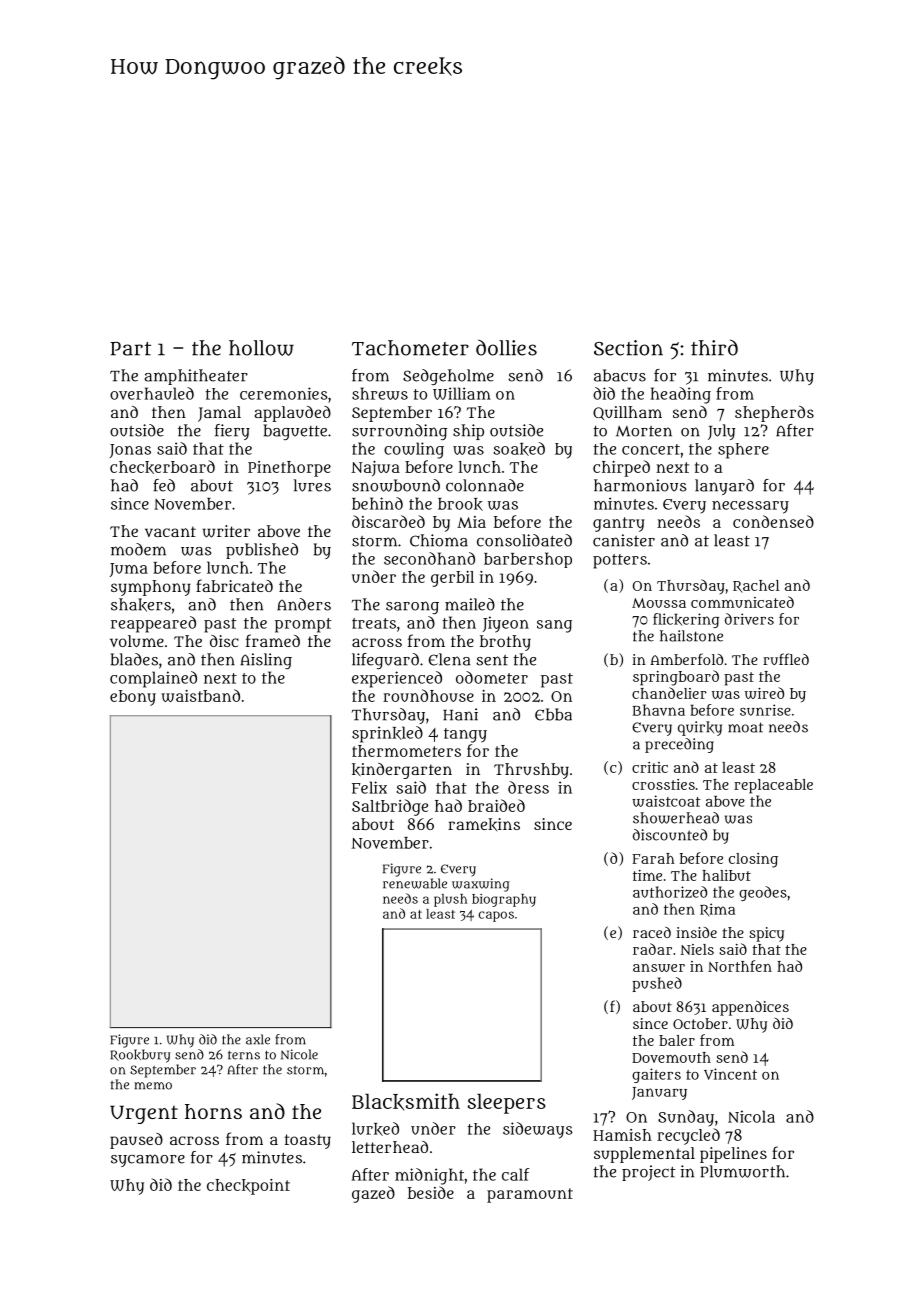 The image size is (924, 1308). I want to click on third, so click(714, 347).
